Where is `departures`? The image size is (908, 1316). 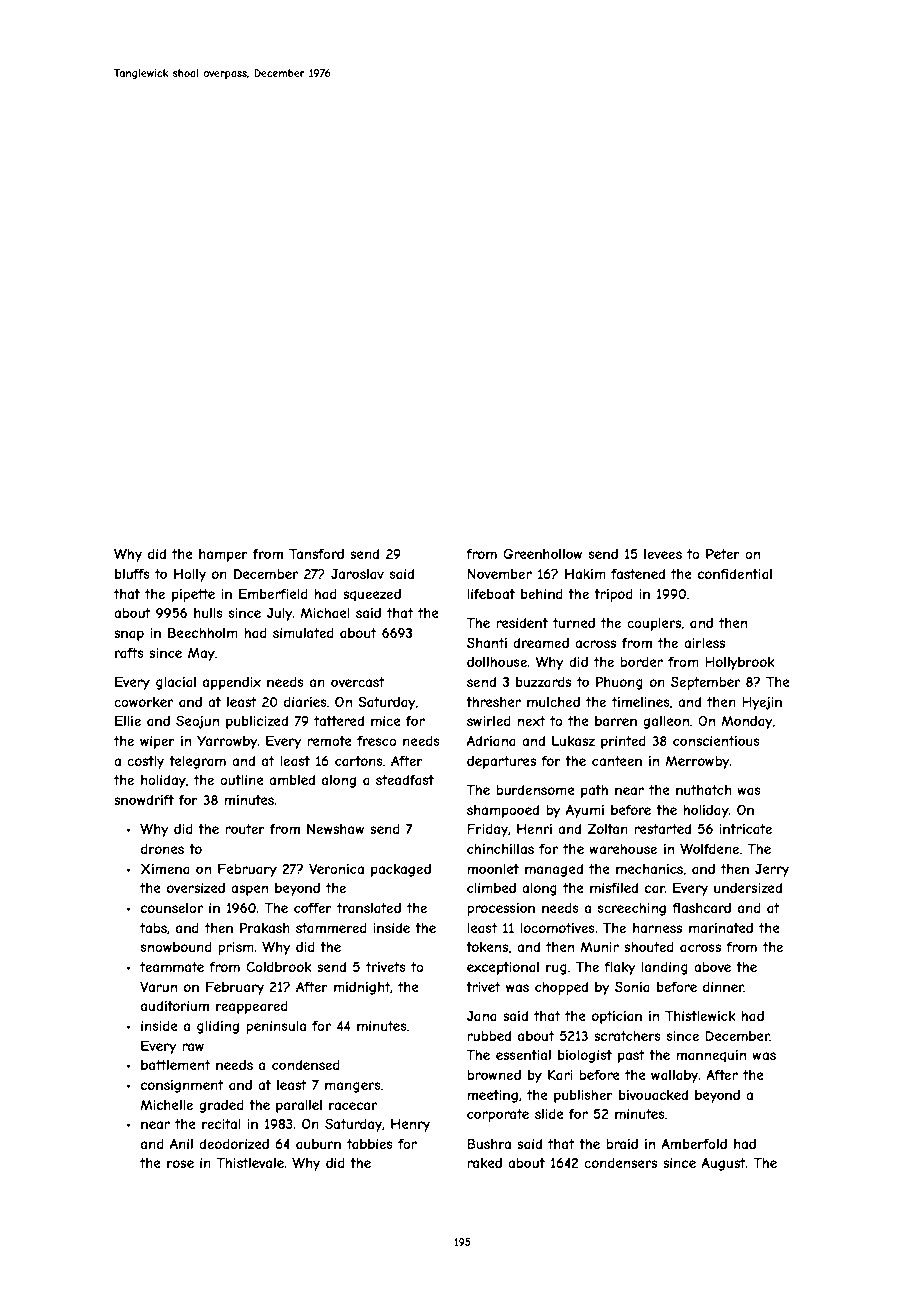 departures is located at coordinates (501, 762).
